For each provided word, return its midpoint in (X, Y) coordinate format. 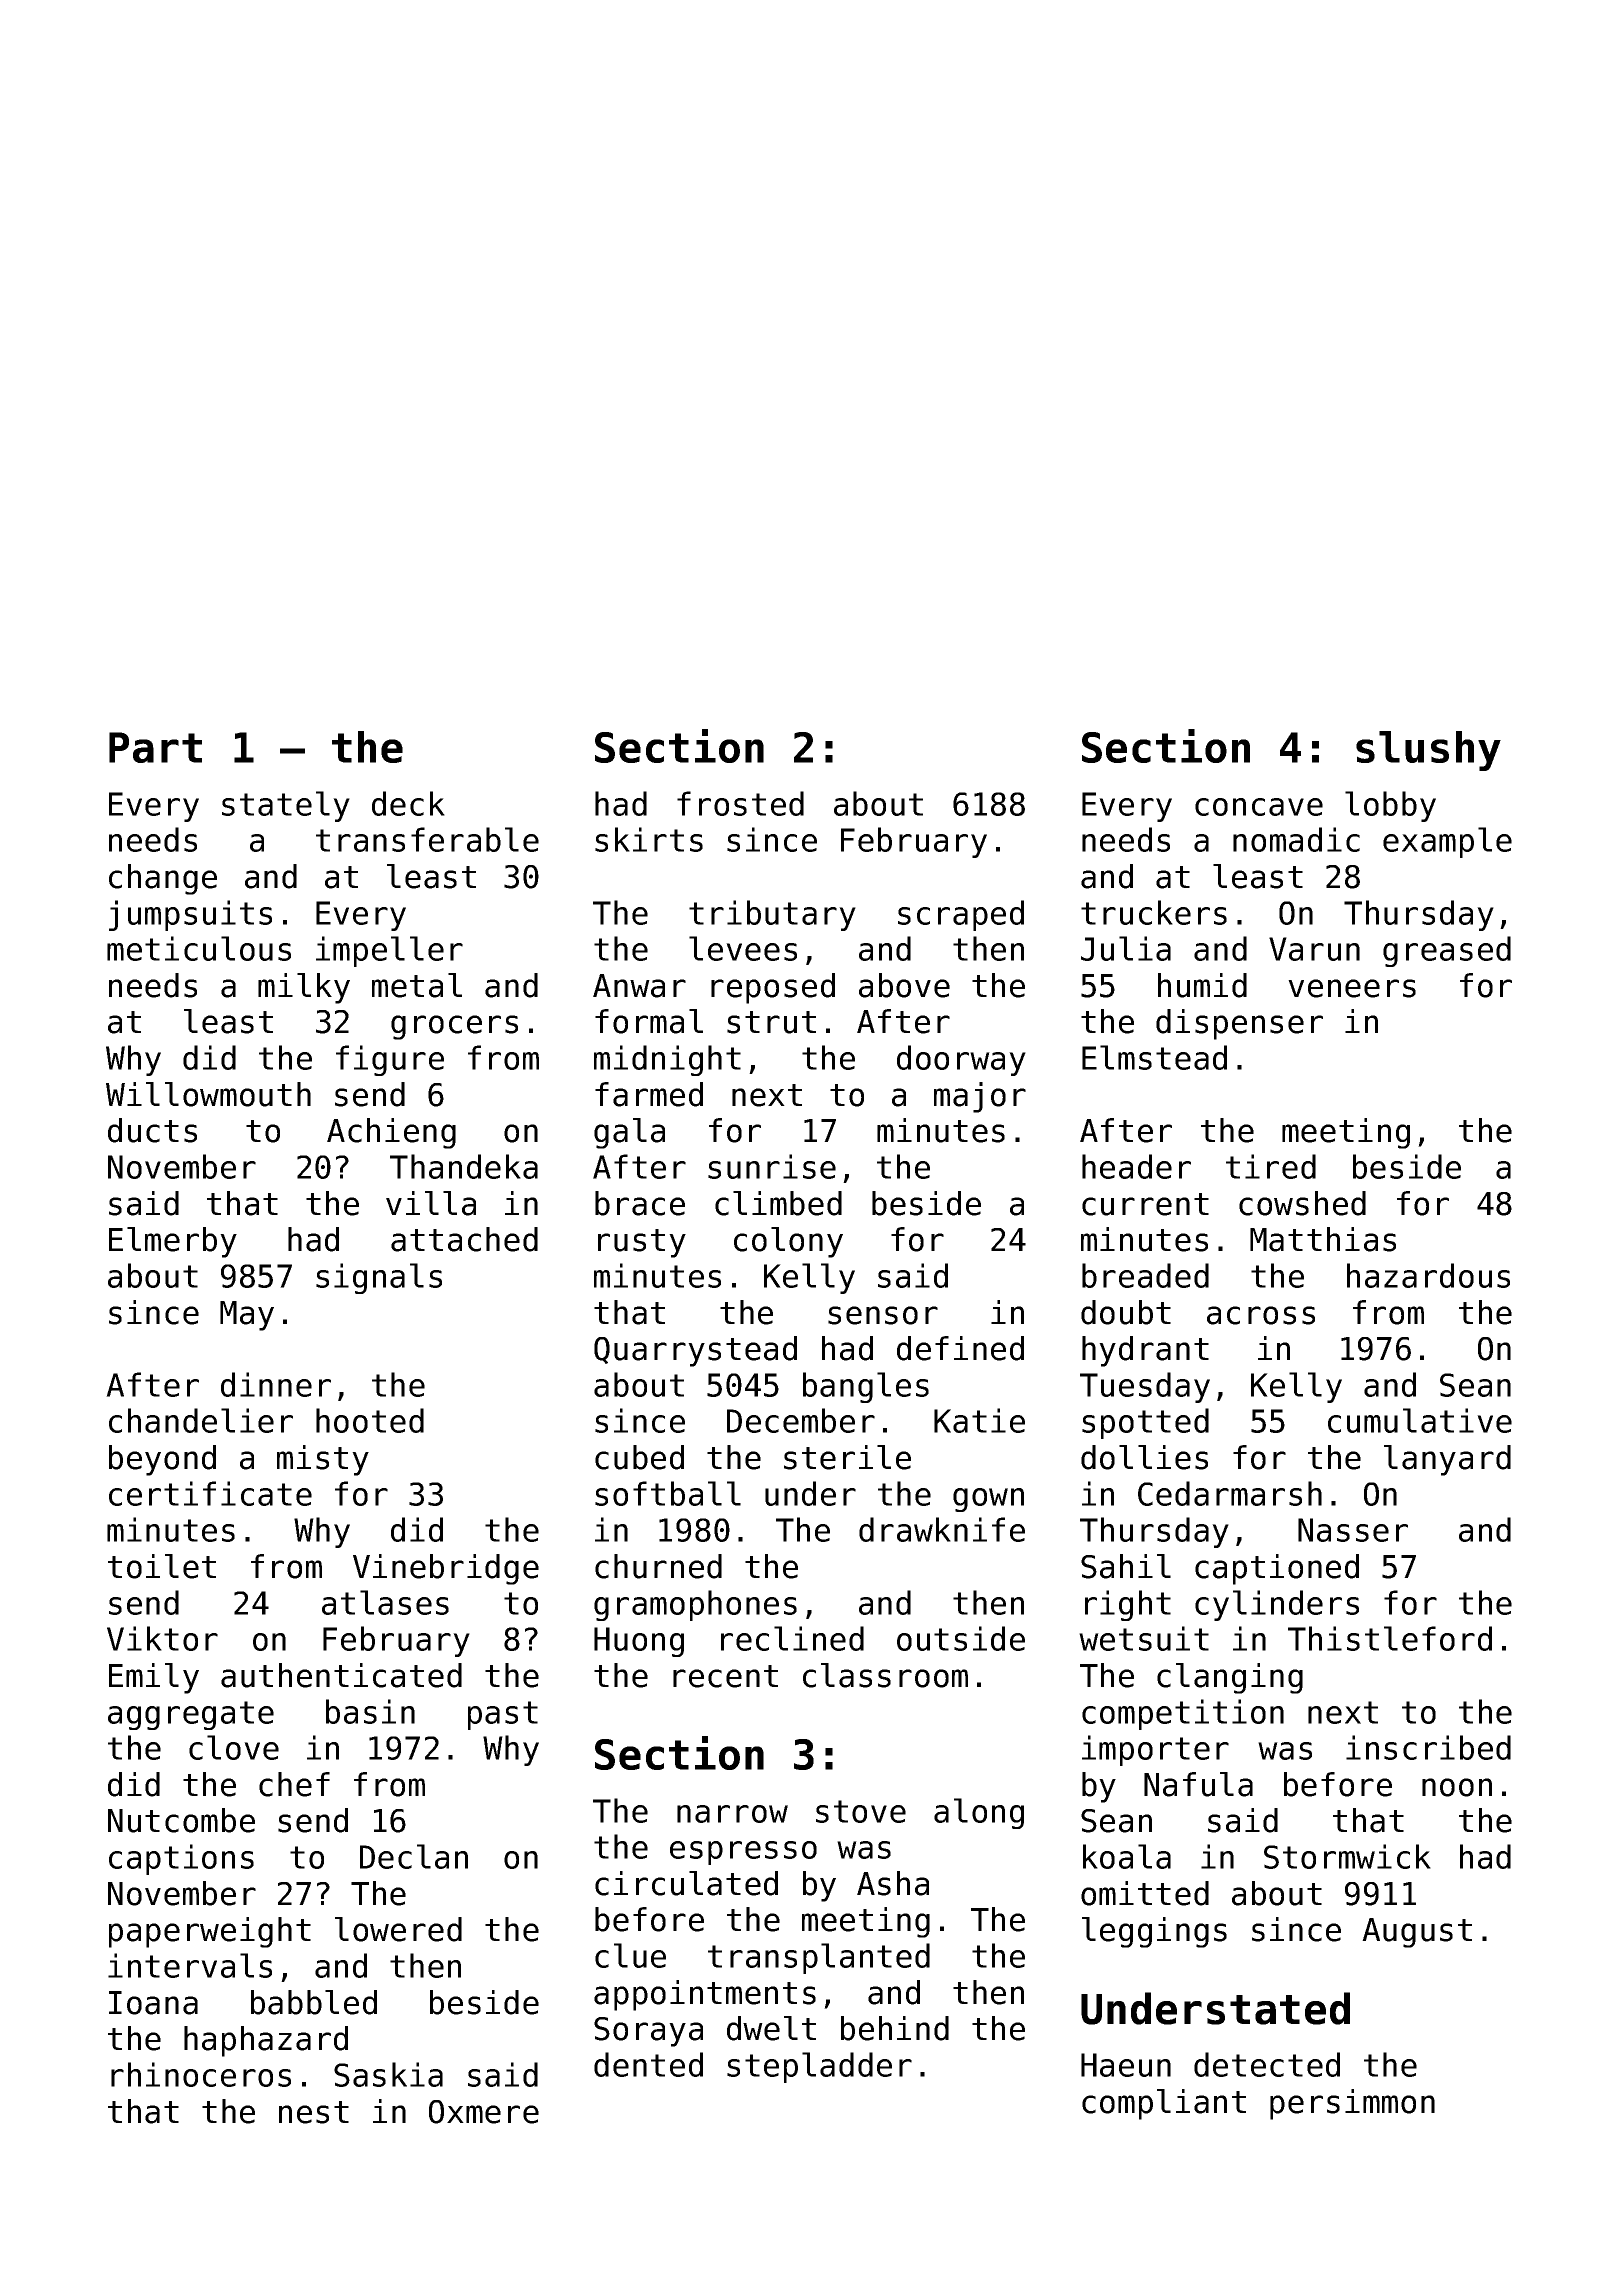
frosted (740, 803)
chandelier (201, 1420)
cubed (639, 1457)
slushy (1428, 751)
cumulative (1420, 1420)
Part (155, 747)
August (1417, 1933)
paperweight (210, 1932)
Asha (893, 1883)
